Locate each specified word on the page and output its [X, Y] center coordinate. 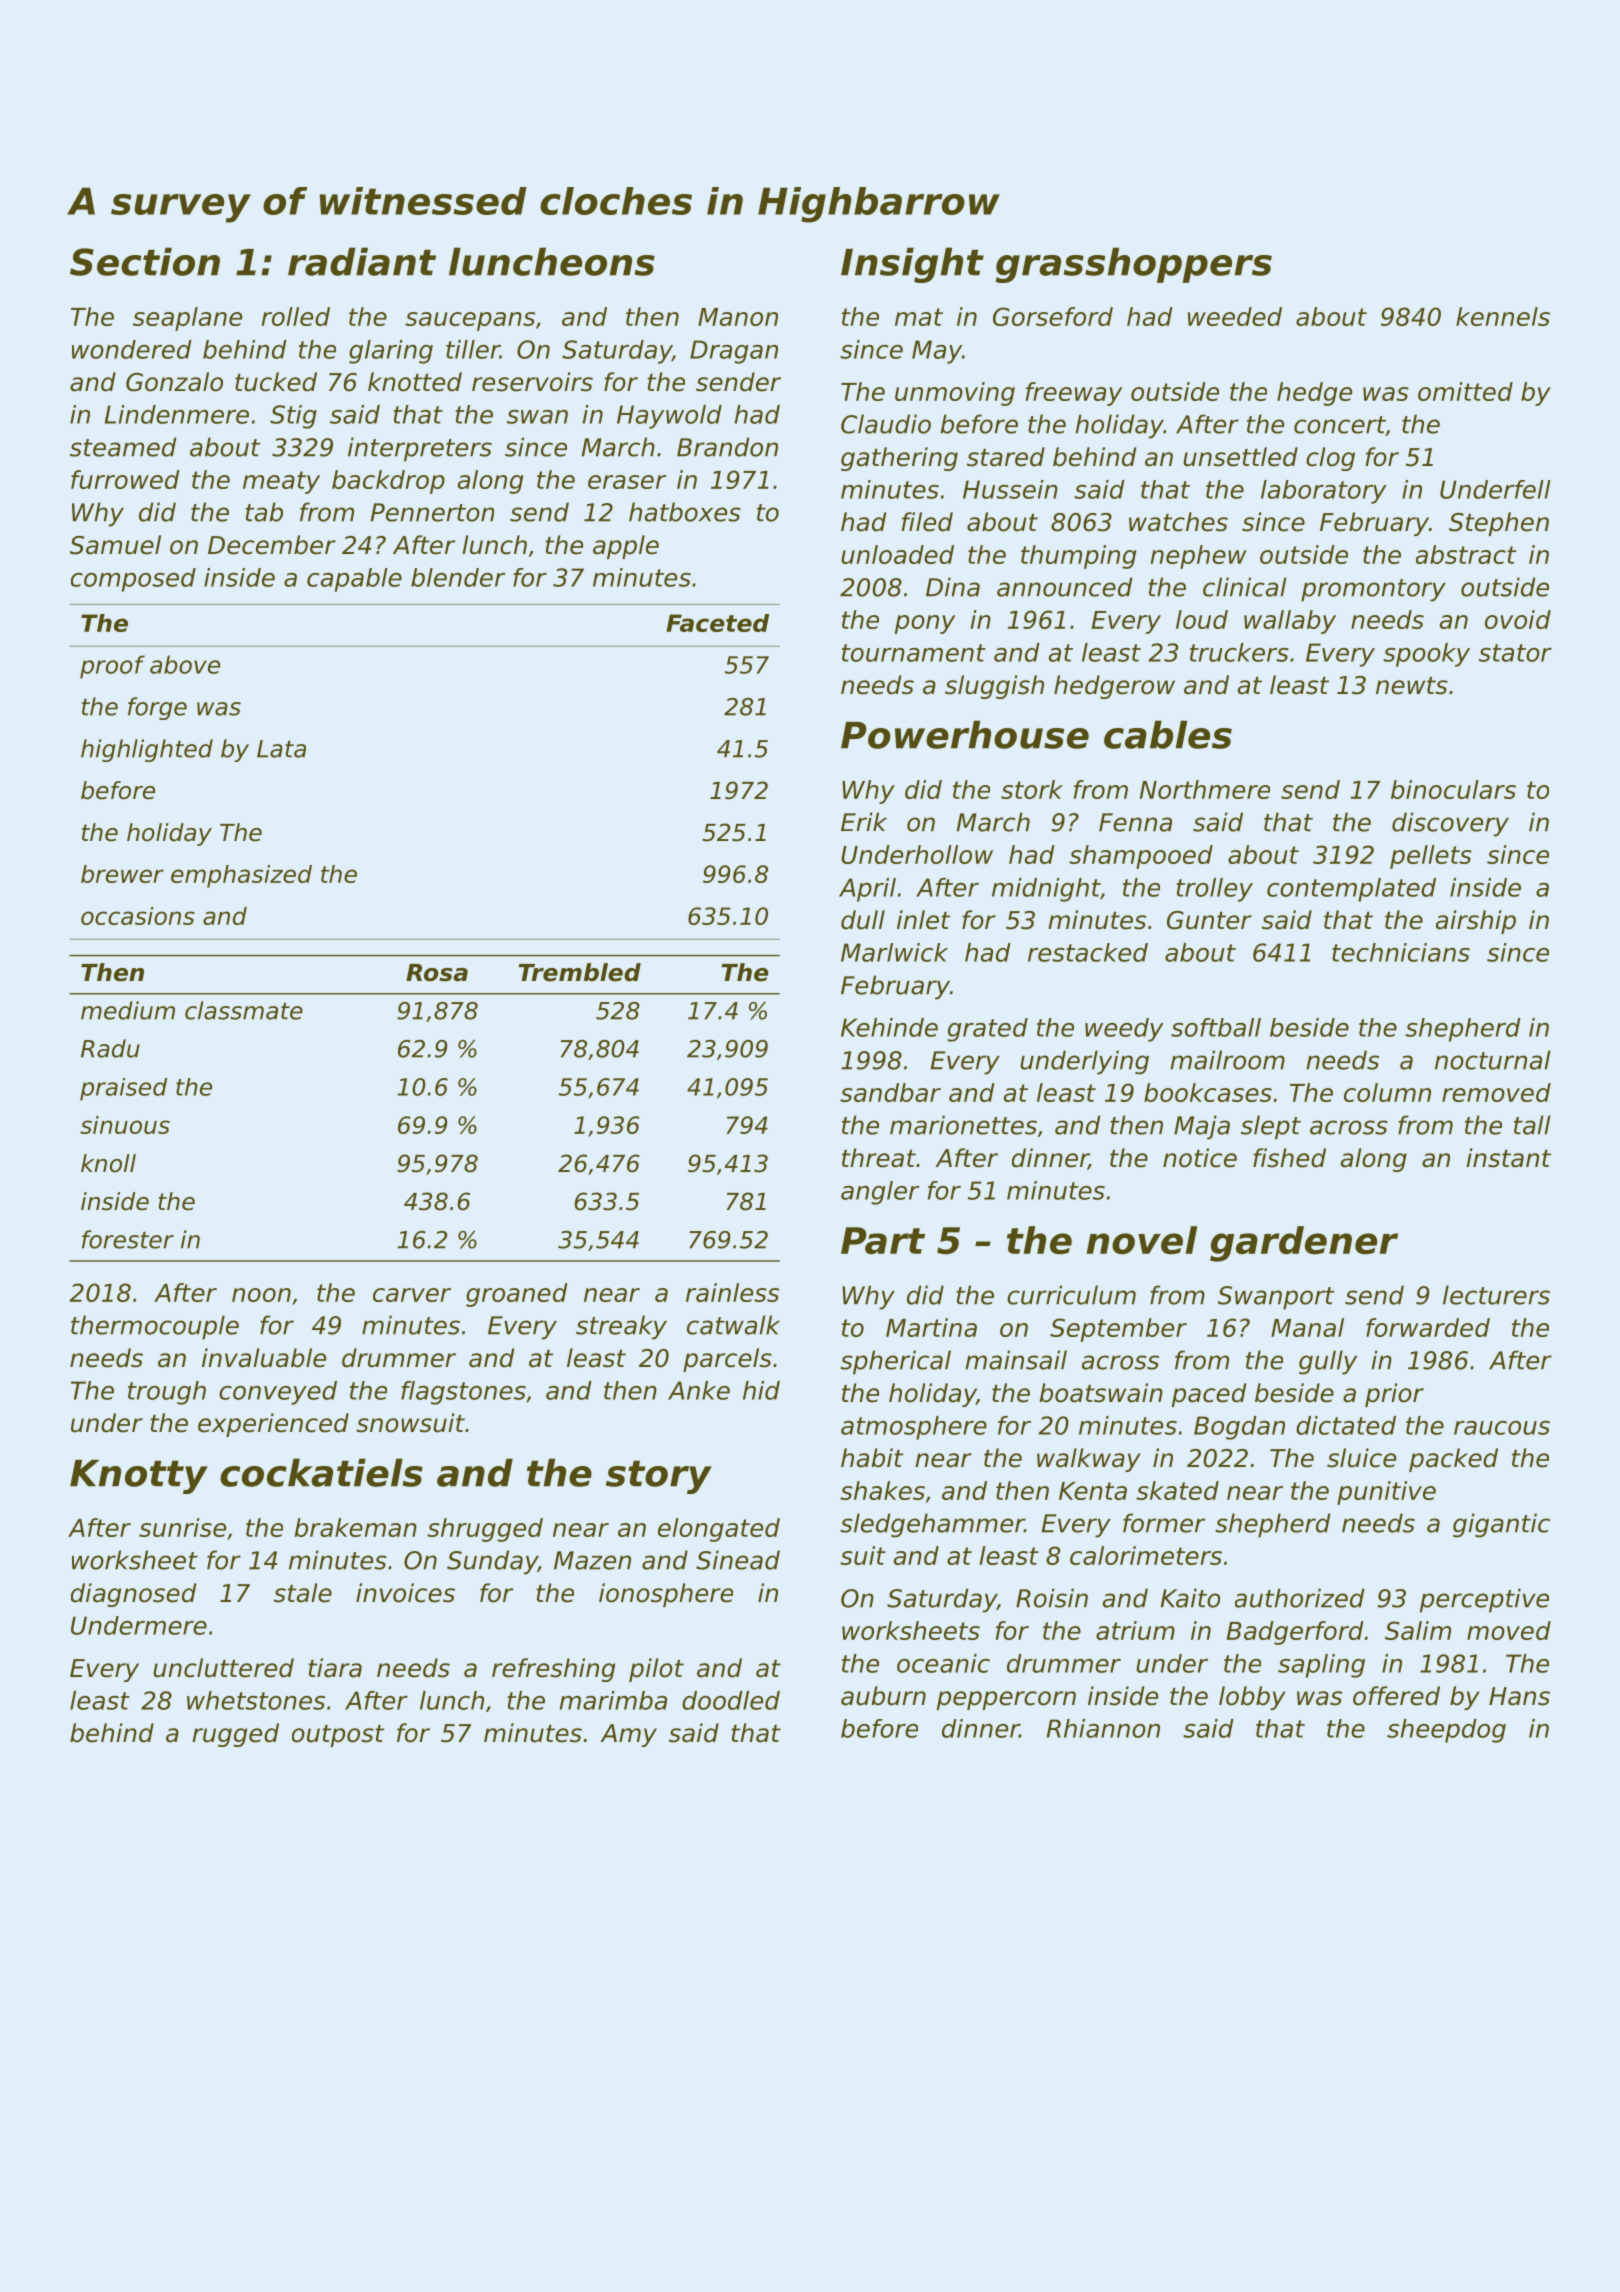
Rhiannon [1103, 1728]
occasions [138, 916]
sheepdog [1446, 1731]
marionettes [963, 1125]
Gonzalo [174, 382]
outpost [338, 1736]
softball [1216, 1027]
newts [1412, 686]
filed [927, 522]
